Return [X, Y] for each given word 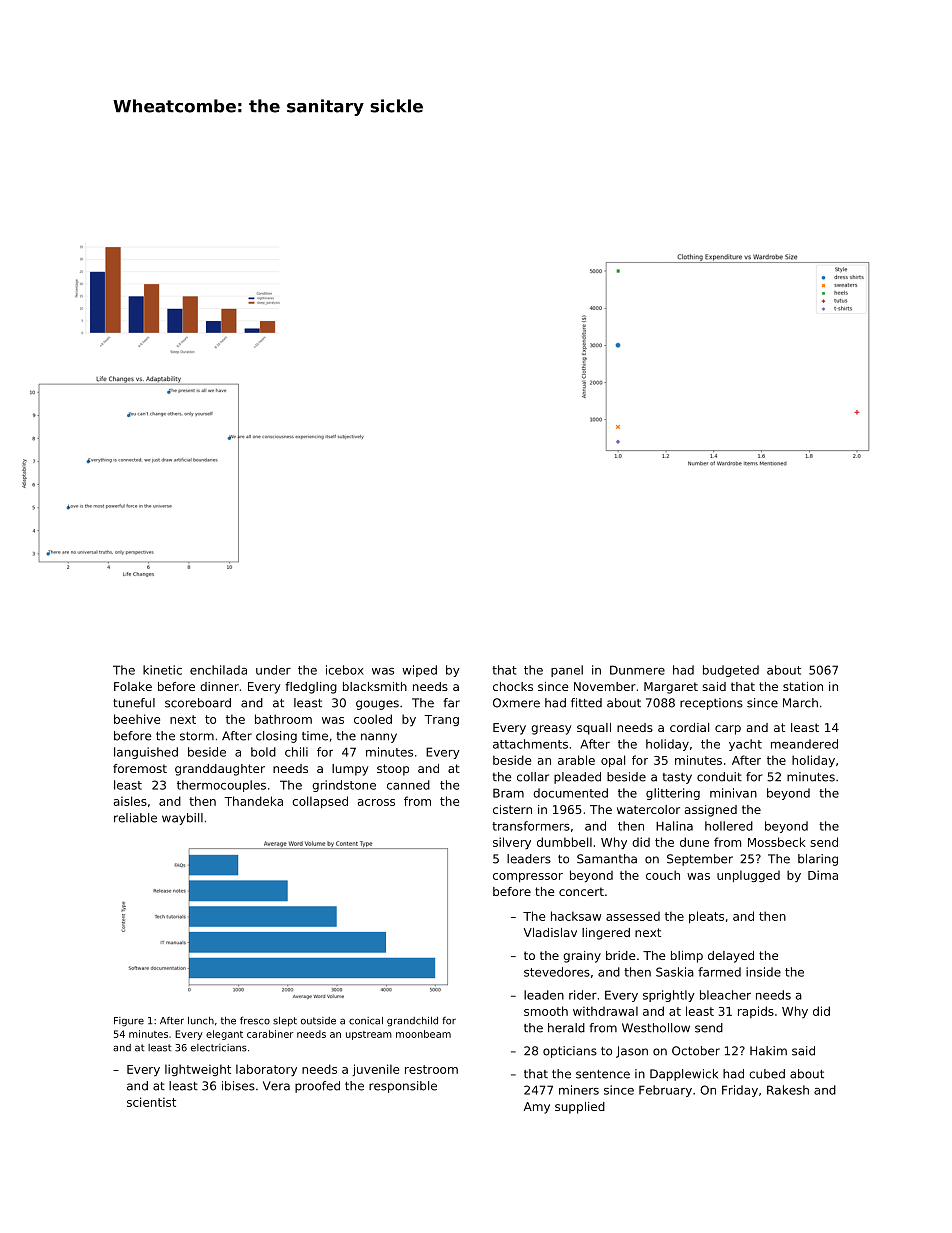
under [273, 670]
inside [763, 972]
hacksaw [576, 916]
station [803, 686]
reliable [135, 818]
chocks [513, 686]
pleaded [577, 778]
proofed [317, 1087]
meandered [804, 744]
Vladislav [550, 932]
